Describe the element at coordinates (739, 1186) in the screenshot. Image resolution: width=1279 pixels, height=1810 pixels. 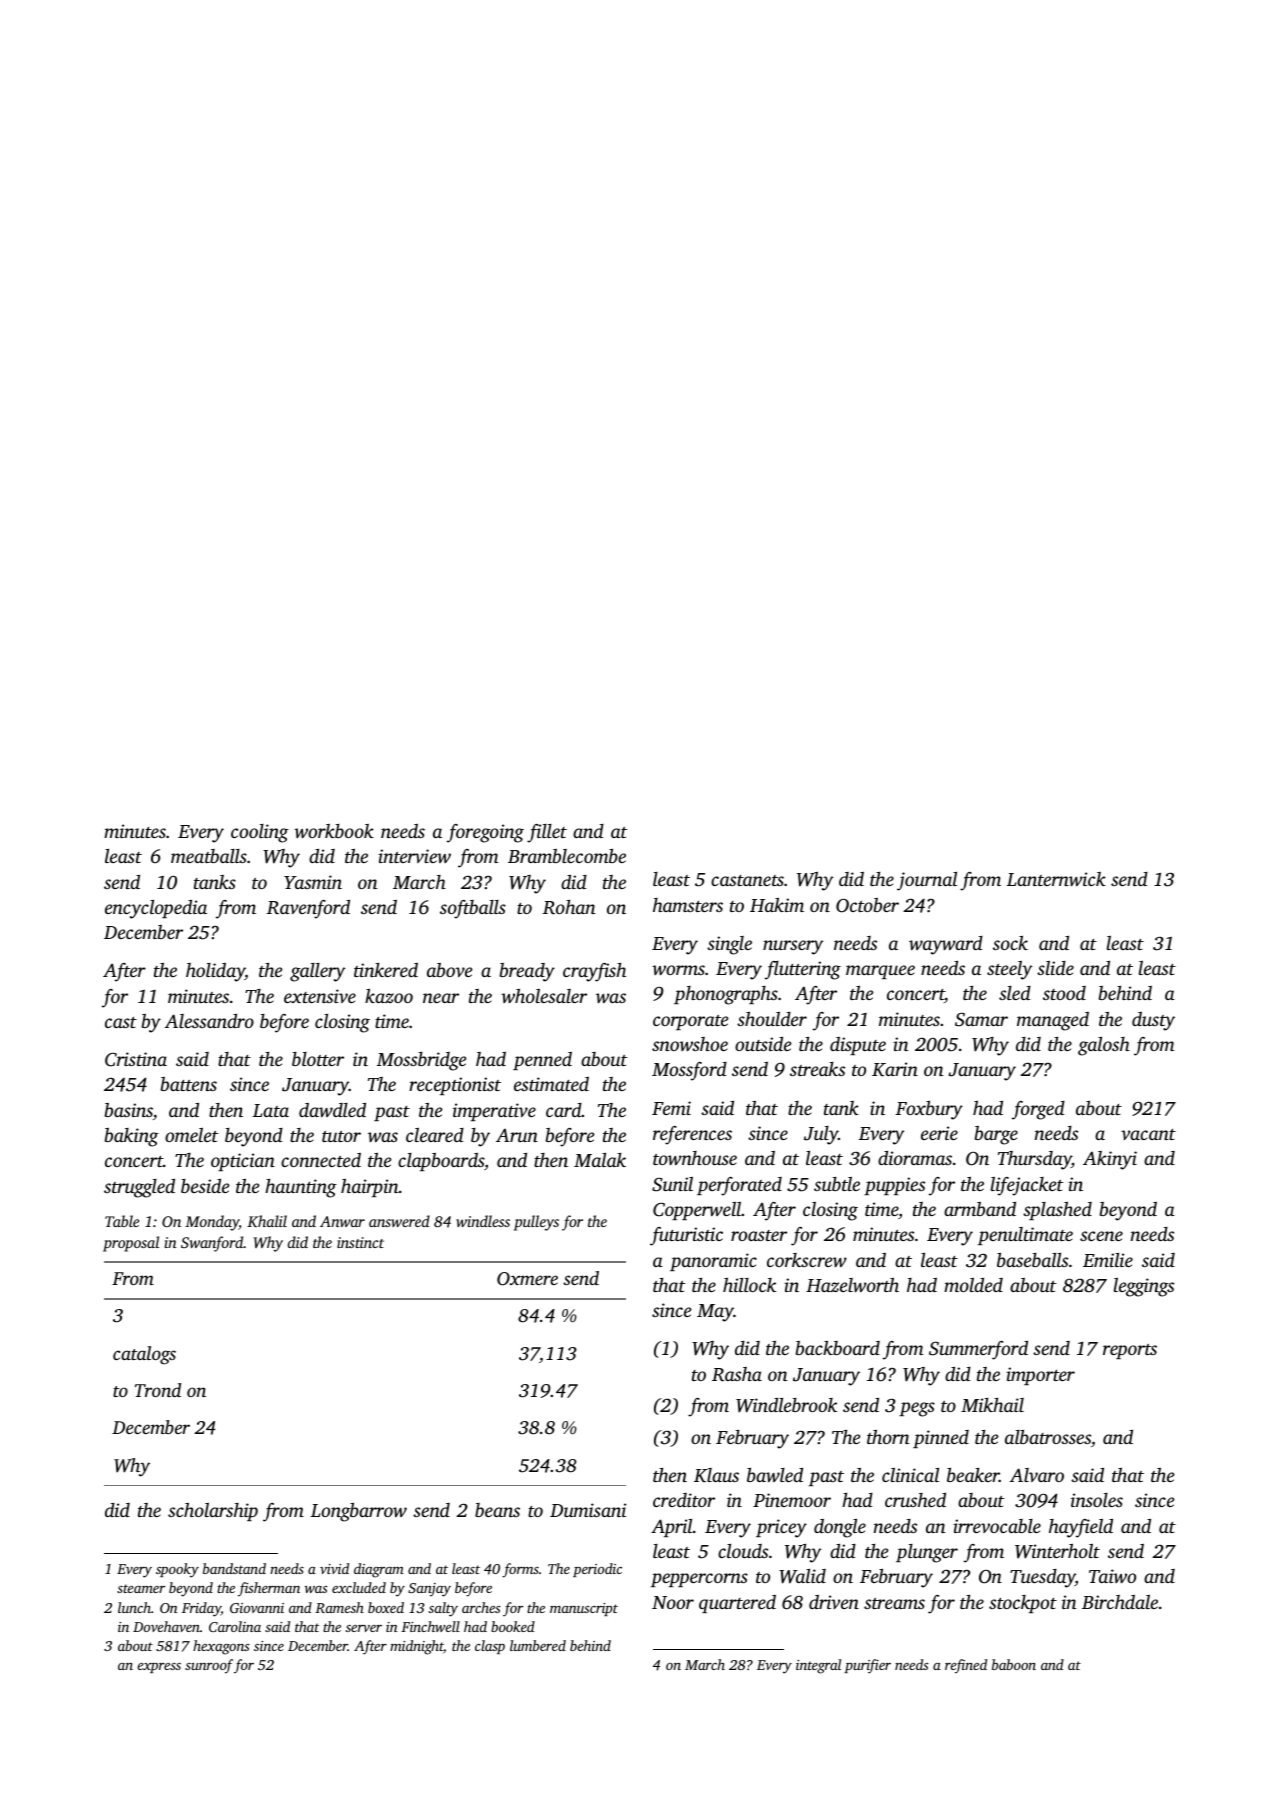
I see `perforated` at that location.
